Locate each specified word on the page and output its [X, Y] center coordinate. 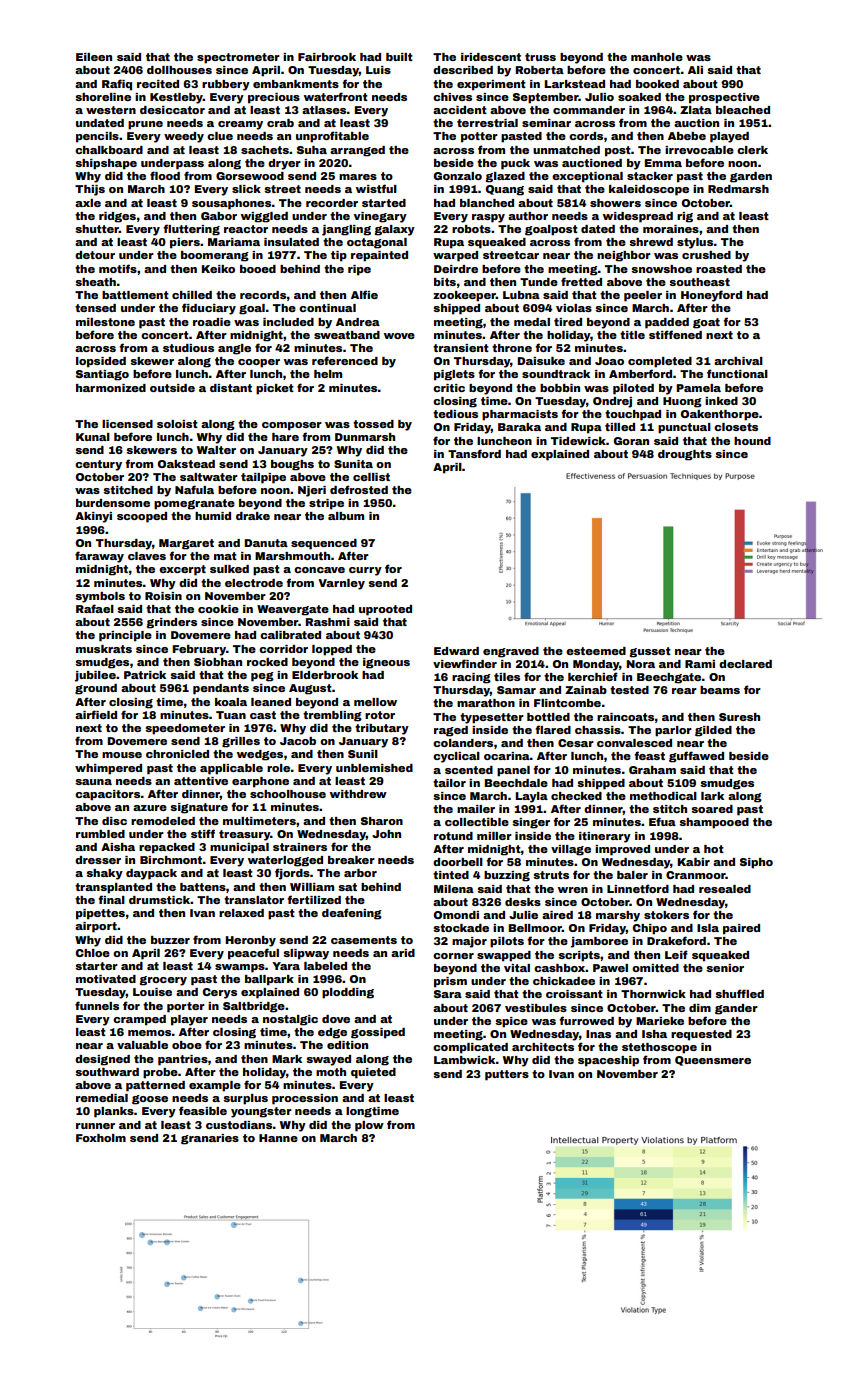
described [463, 70]
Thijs [90, 190]
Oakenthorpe [720, 415]
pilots [507, 942]
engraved [511, 652]
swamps [240, 968]
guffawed [696, 757]
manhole [657, 57]
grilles [241, 742]
